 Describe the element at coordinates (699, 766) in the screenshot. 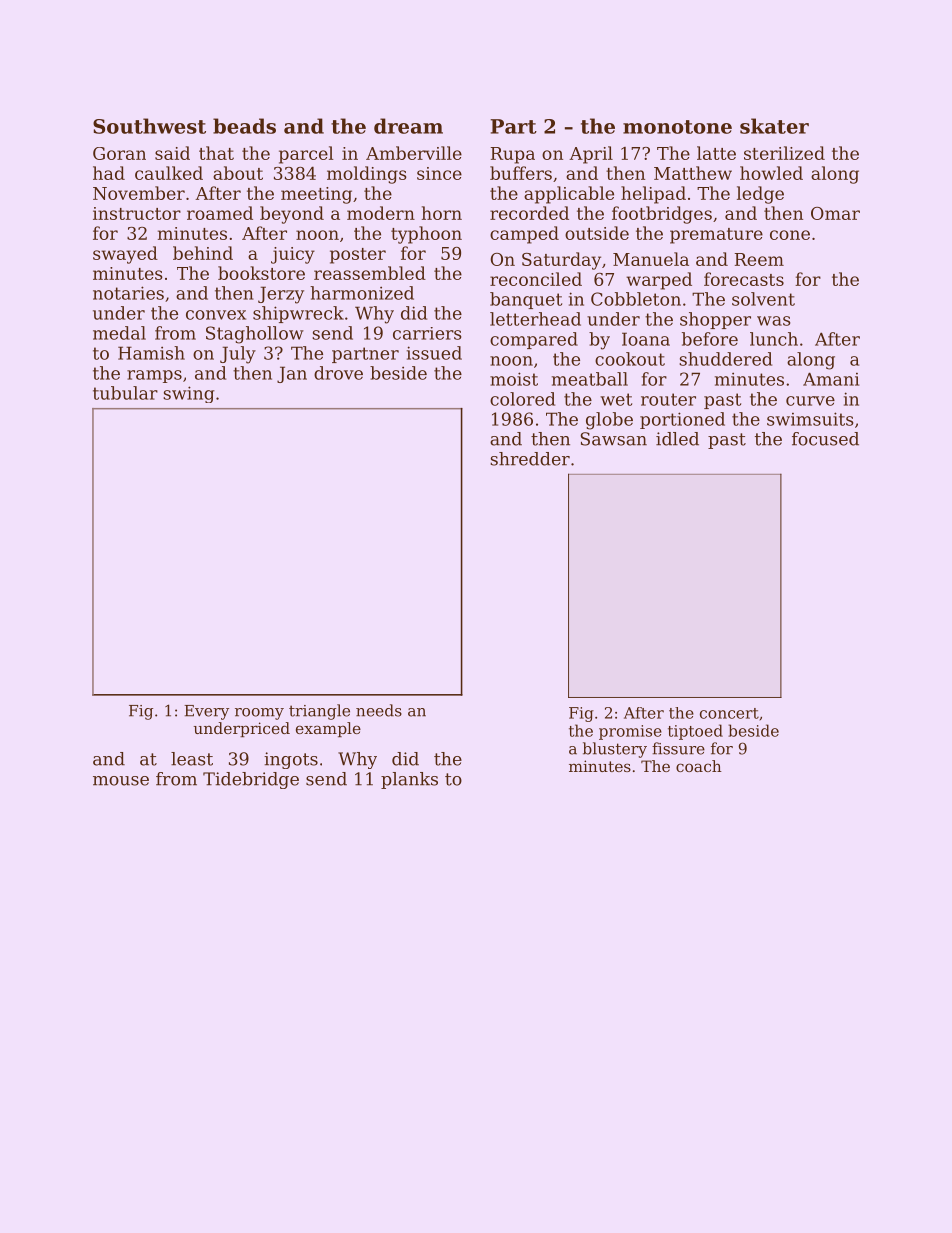

I see `coach` at that location.
